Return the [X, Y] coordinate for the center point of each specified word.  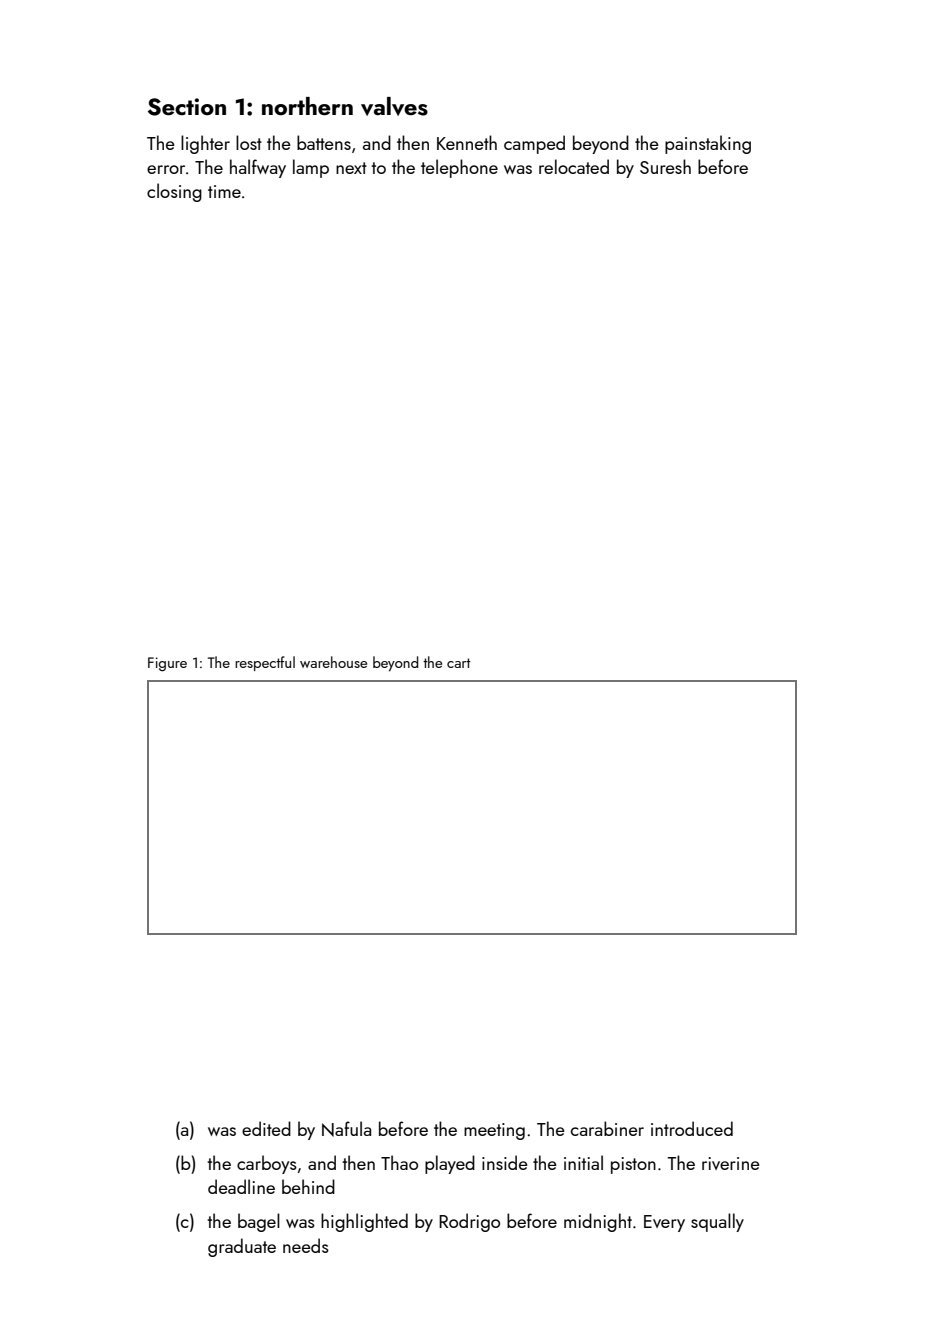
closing [174, 192]
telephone [459, 168]
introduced [692, 1128]
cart [459, 663]
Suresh [665, 166]
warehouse [333, 662]
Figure [167, 664]
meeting [494, 1131]
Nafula [346, 1129]
